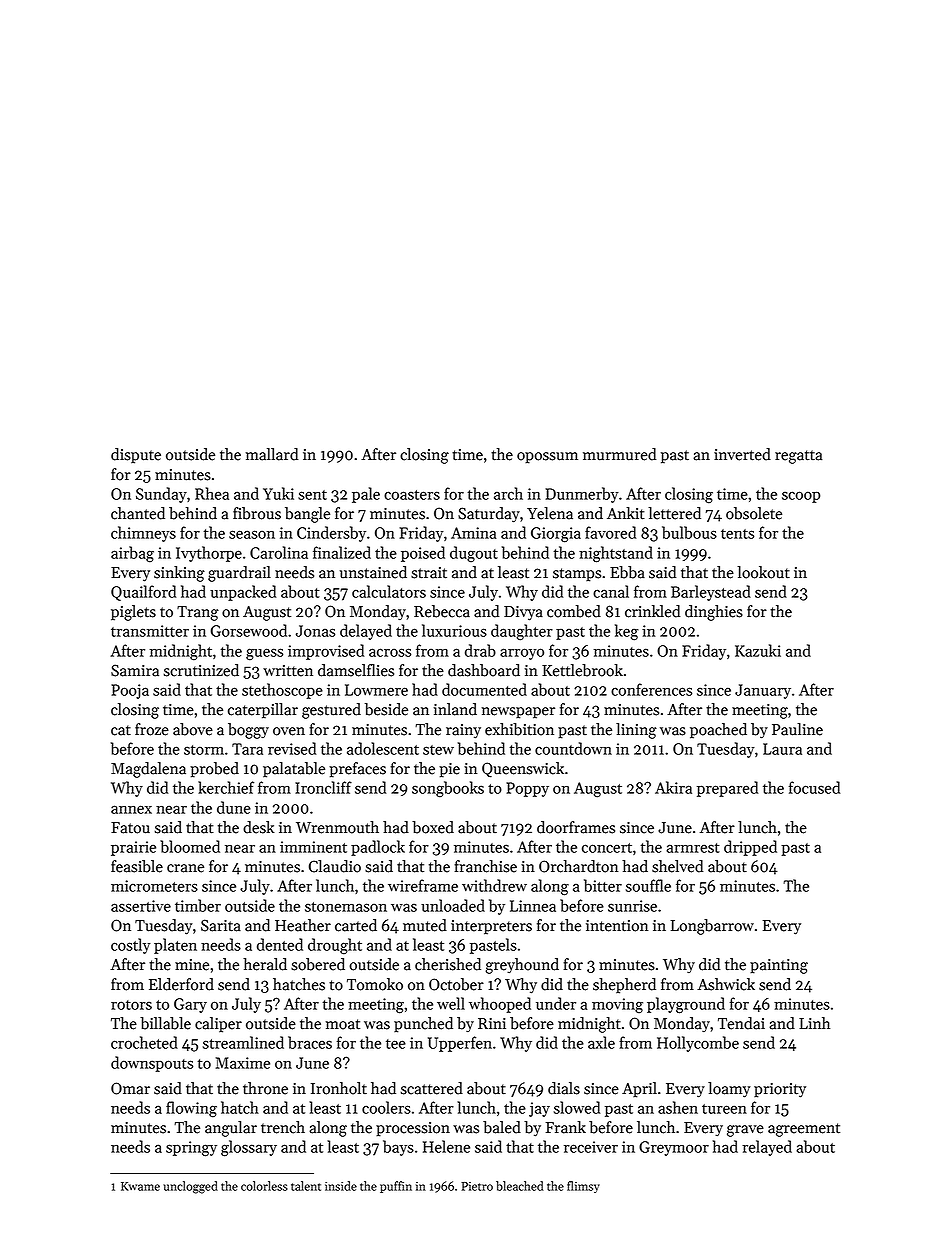 This document has width=952, height=1233. Describe the element at coordinates (190, 1187) in the document. I see `unclogged` at that location.
